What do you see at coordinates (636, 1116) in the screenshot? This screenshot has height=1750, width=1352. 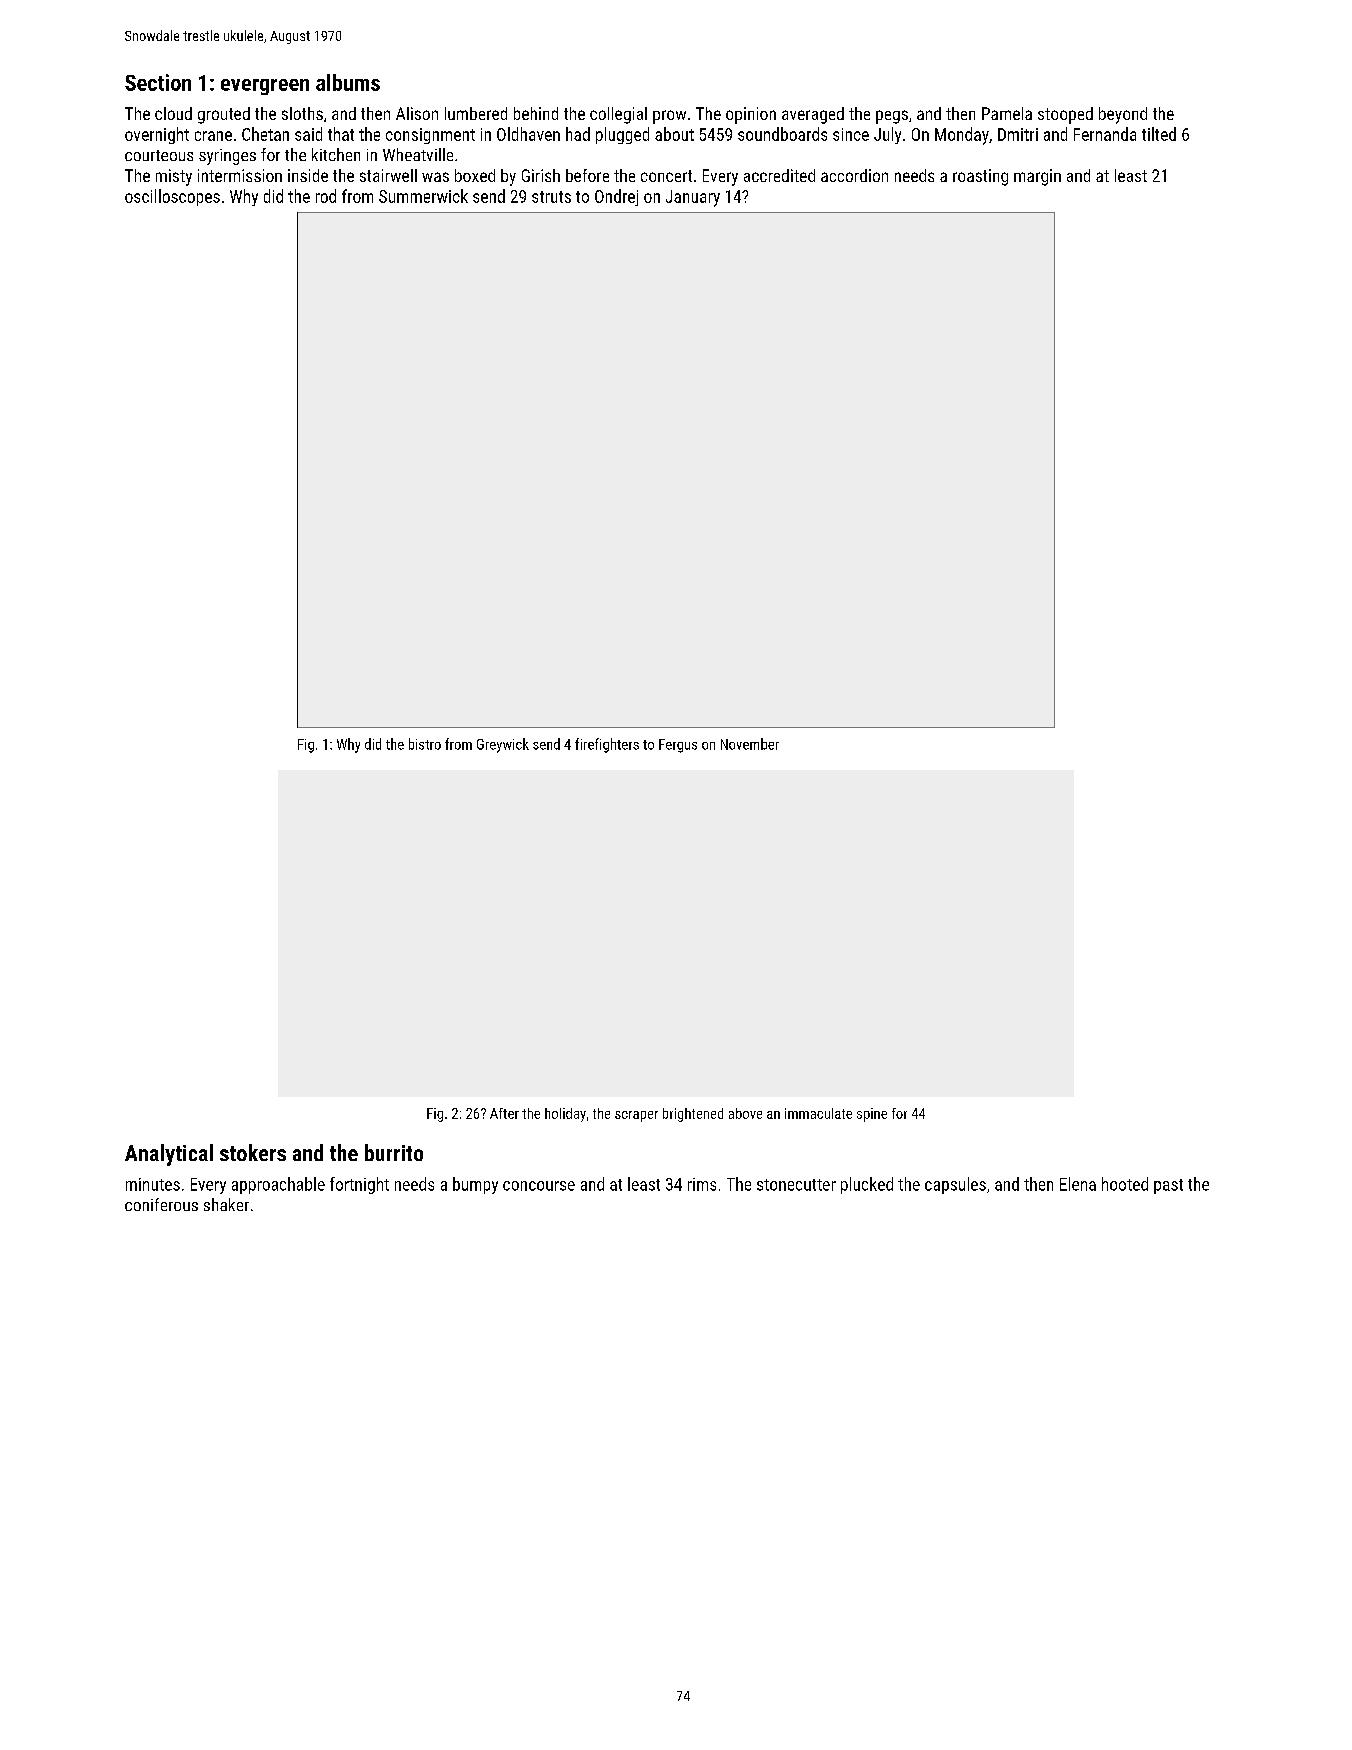 I see `scraper` at bounding box center [636, 1116].
